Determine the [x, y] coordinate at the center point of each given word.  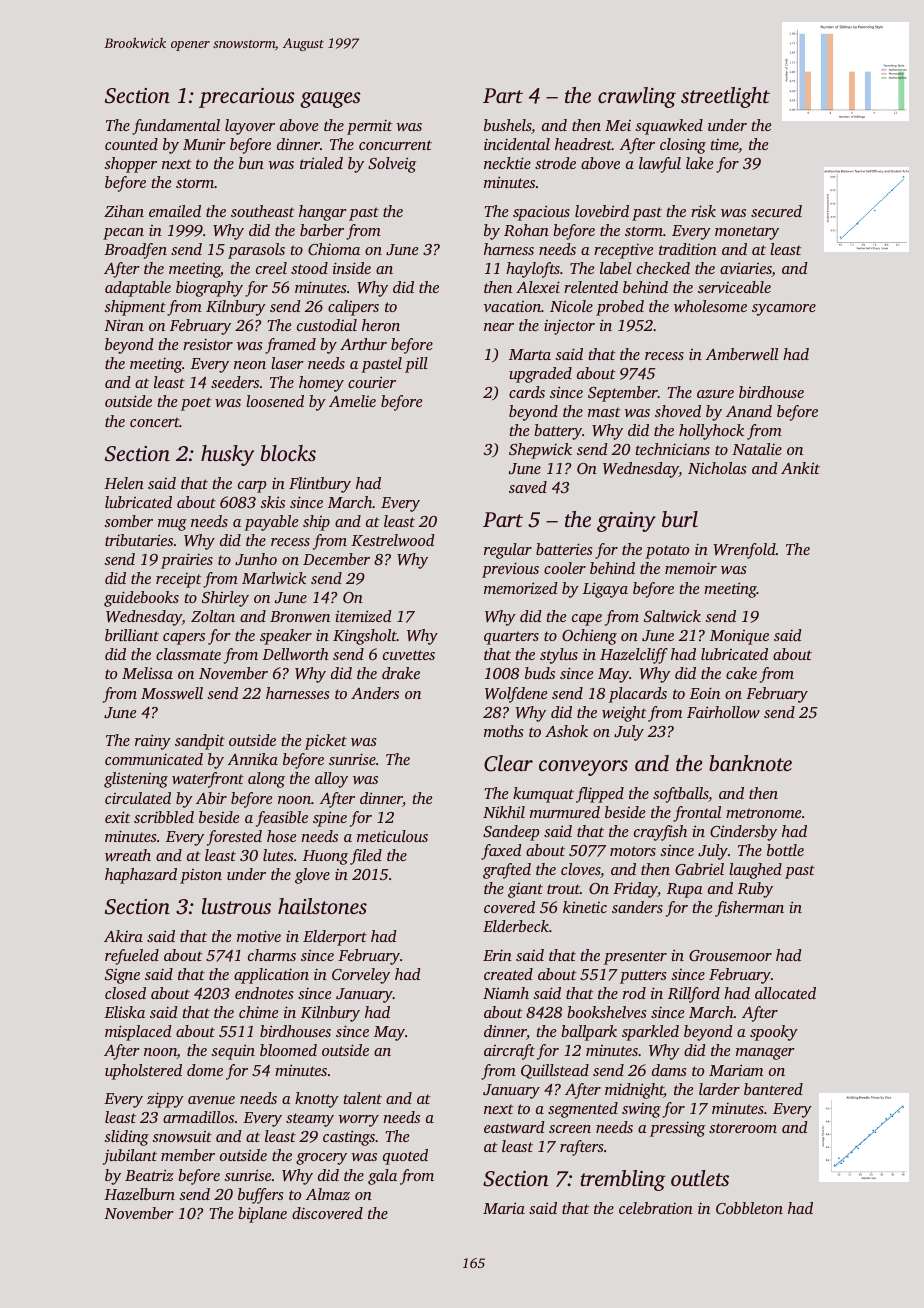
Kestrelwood [393, 540]
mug [172, 525]
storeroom [743, 1128]
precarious [247, 98]
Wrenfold [744, 551]
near [499, 327]
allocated [785, 993]
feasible [282, 819]
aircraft [509, 1052]
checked [663, 268]
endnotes [264, 993]
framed [290, 346]
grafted [507, 871]
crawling [637, 97]
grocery [321, 1159]
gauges [330, 100]
